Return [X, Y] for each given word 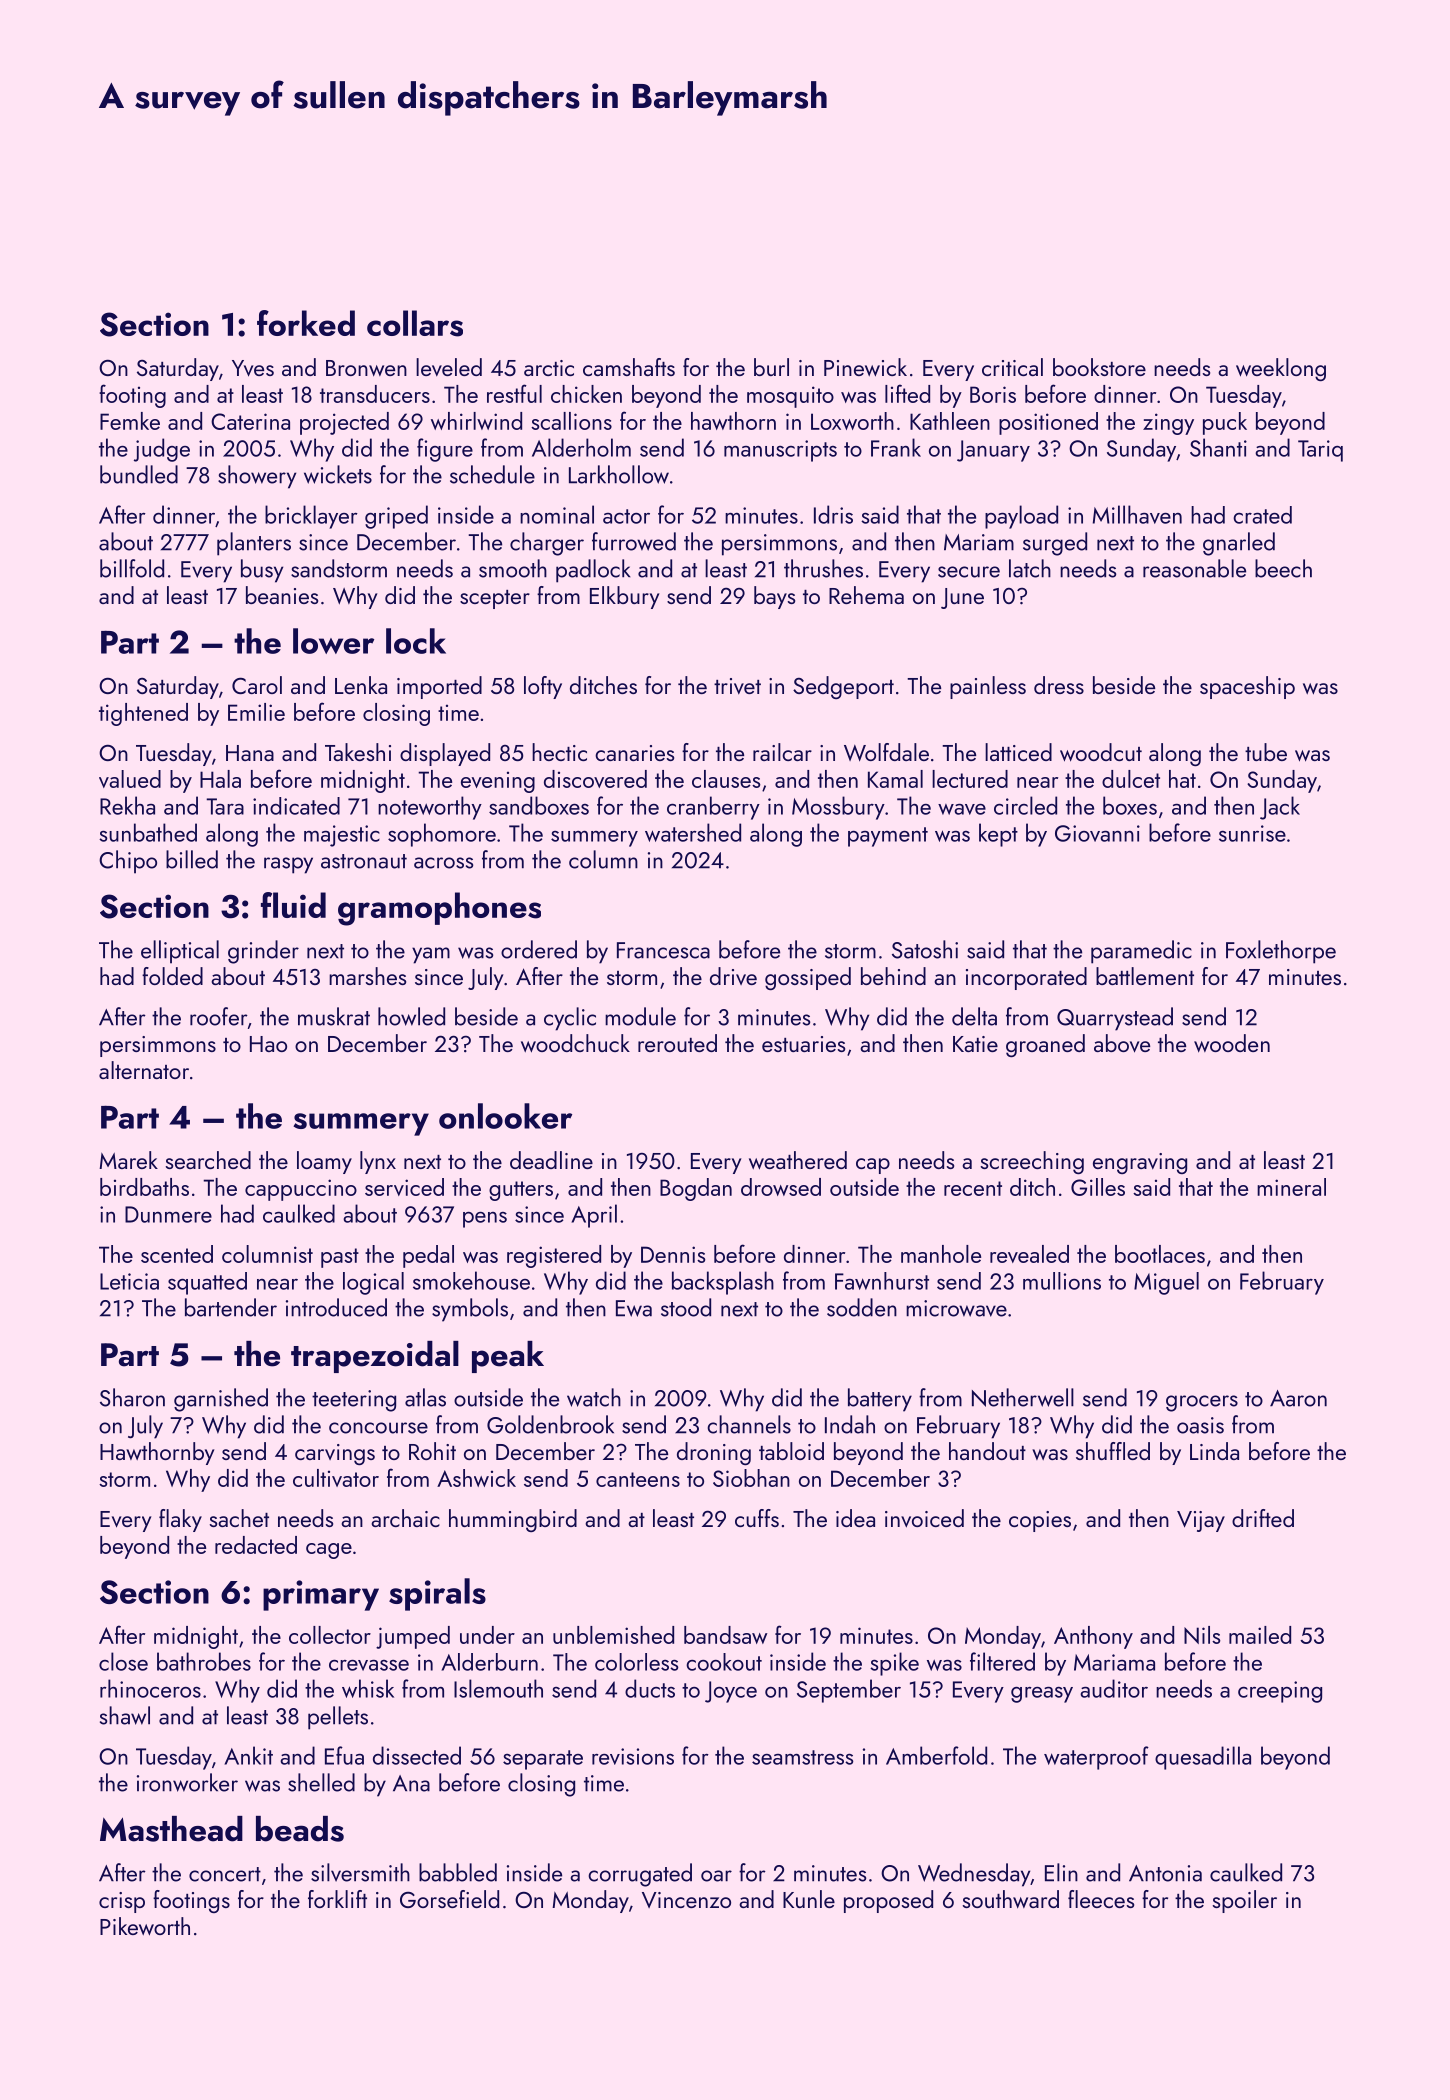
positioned [1048, 423]
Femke [130, 421]
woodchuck [575, 1043]
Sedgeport [843, 687]
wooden [1232, 1043]
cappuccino [301, 1190]
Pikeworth [145, 1926]
